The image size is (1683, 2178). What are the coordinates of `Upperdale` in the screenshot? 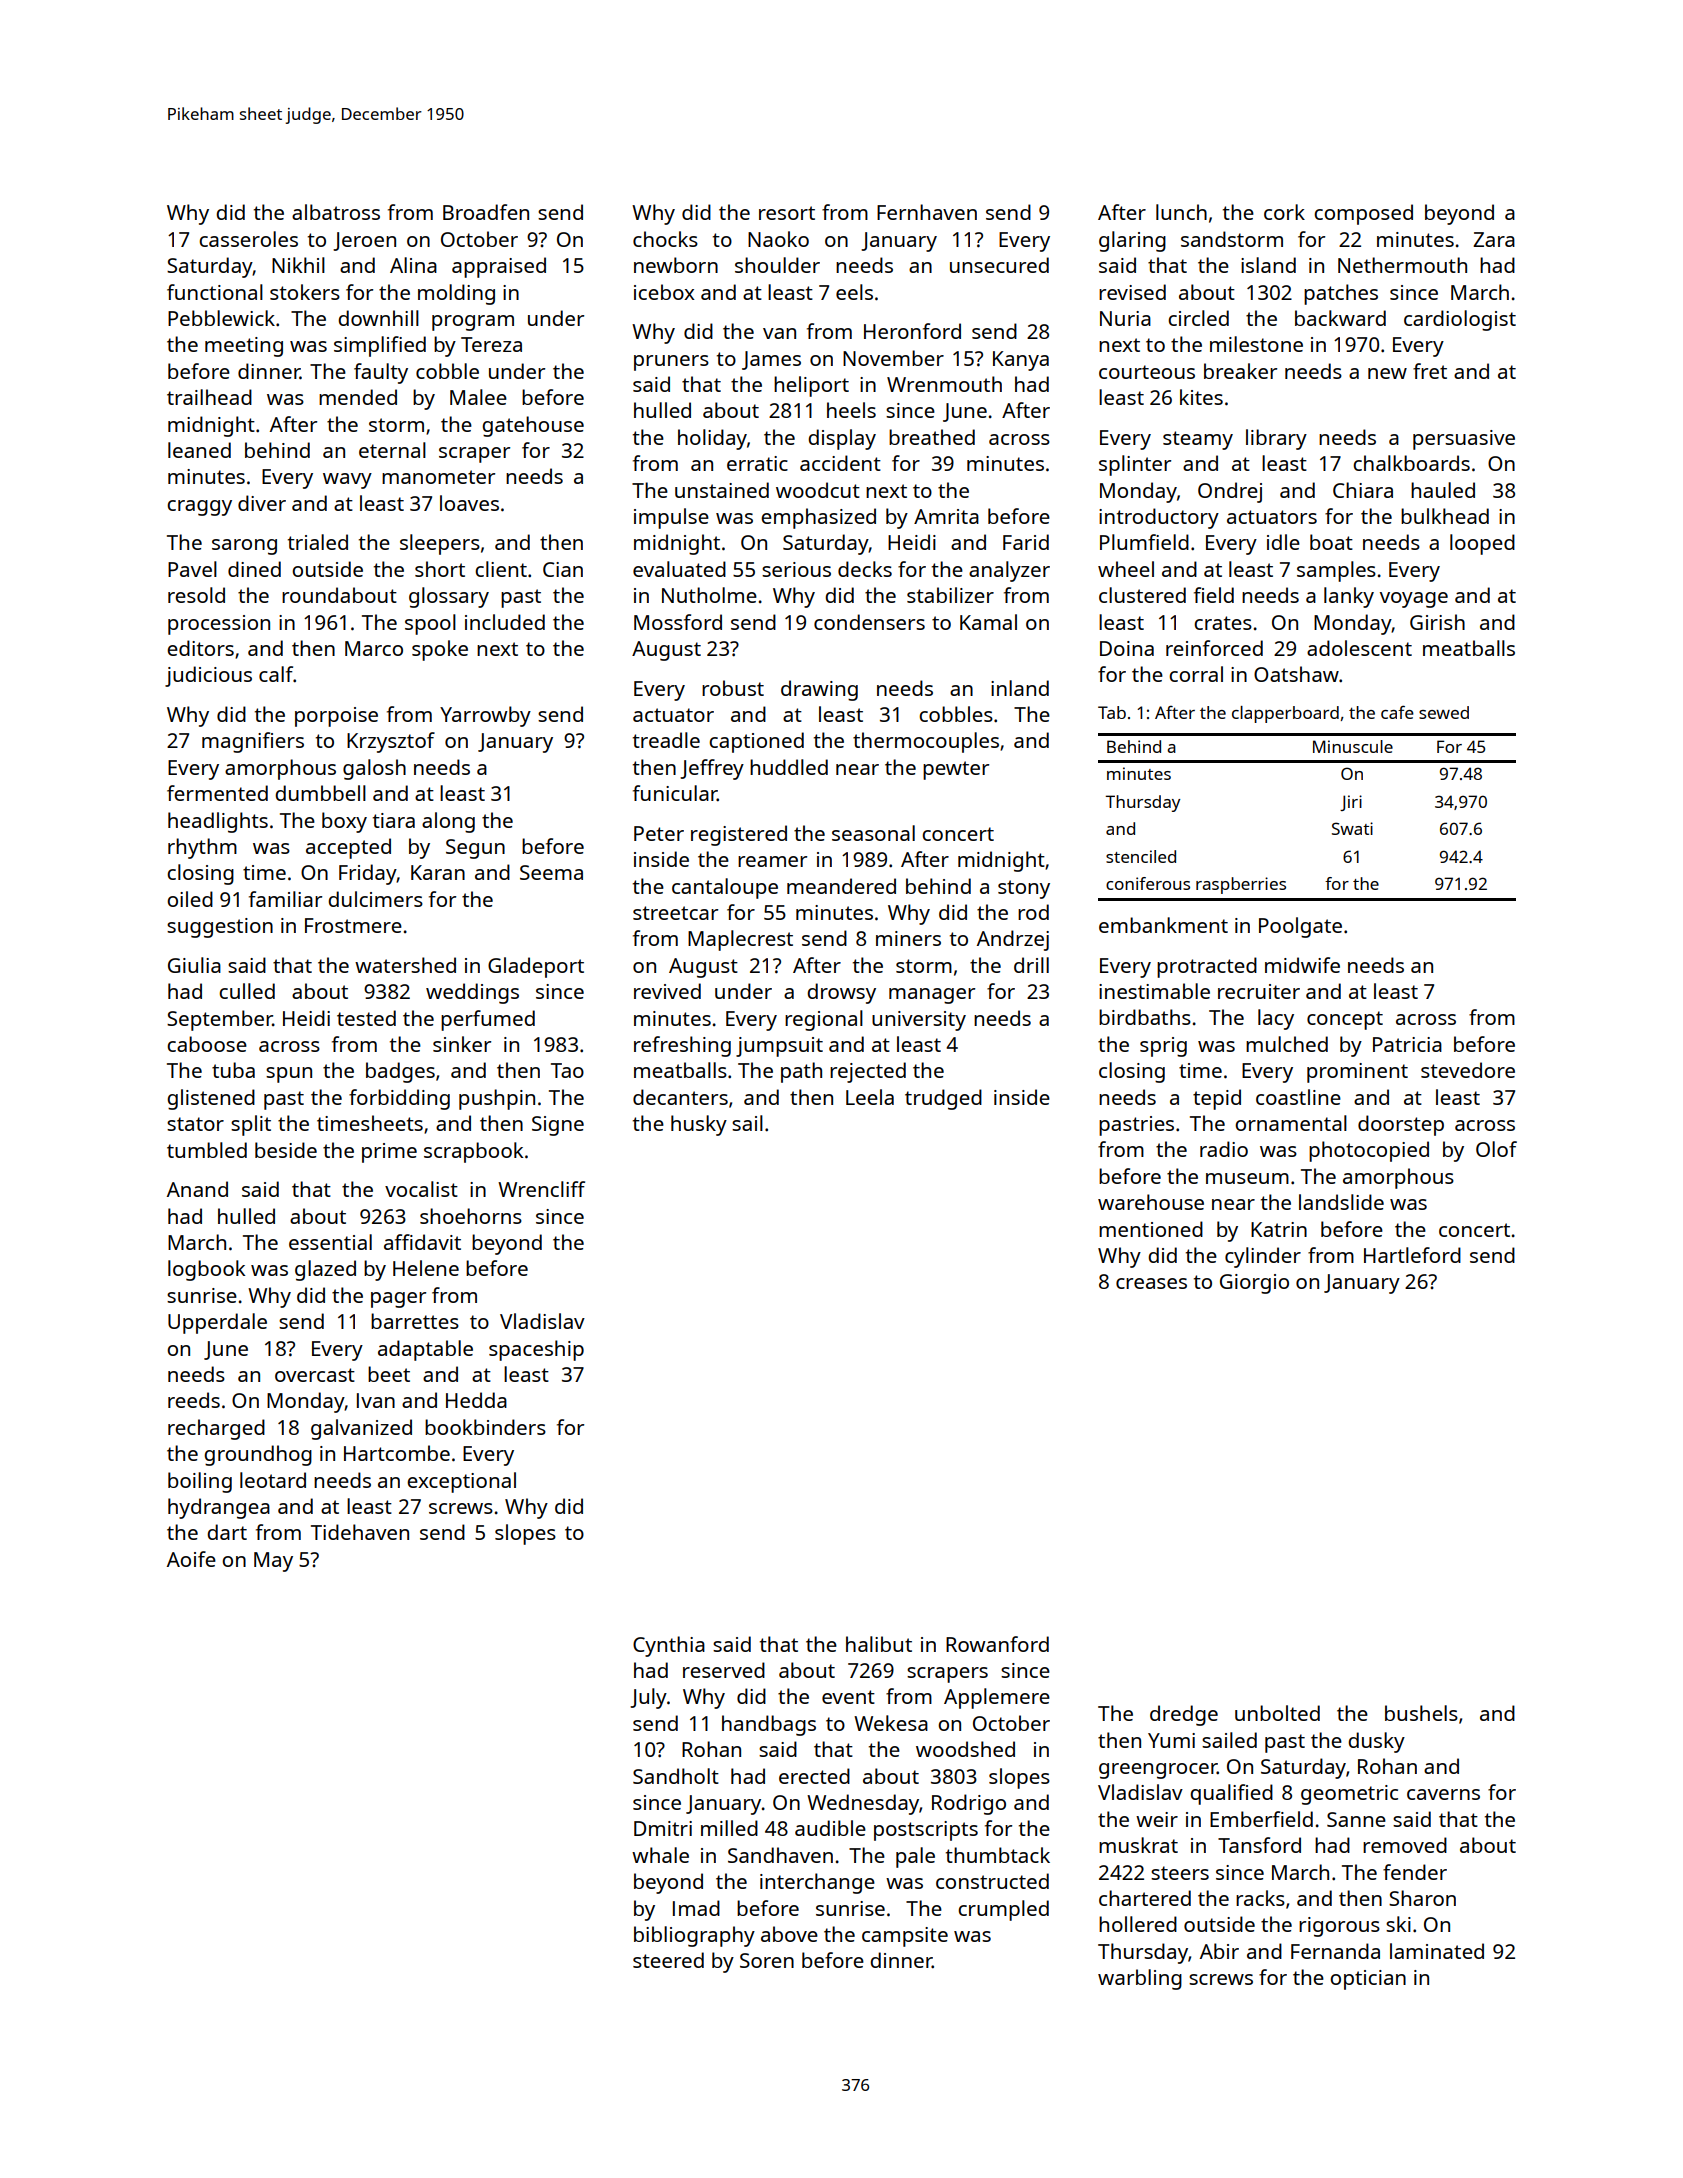 It's located at (217, 1323).
